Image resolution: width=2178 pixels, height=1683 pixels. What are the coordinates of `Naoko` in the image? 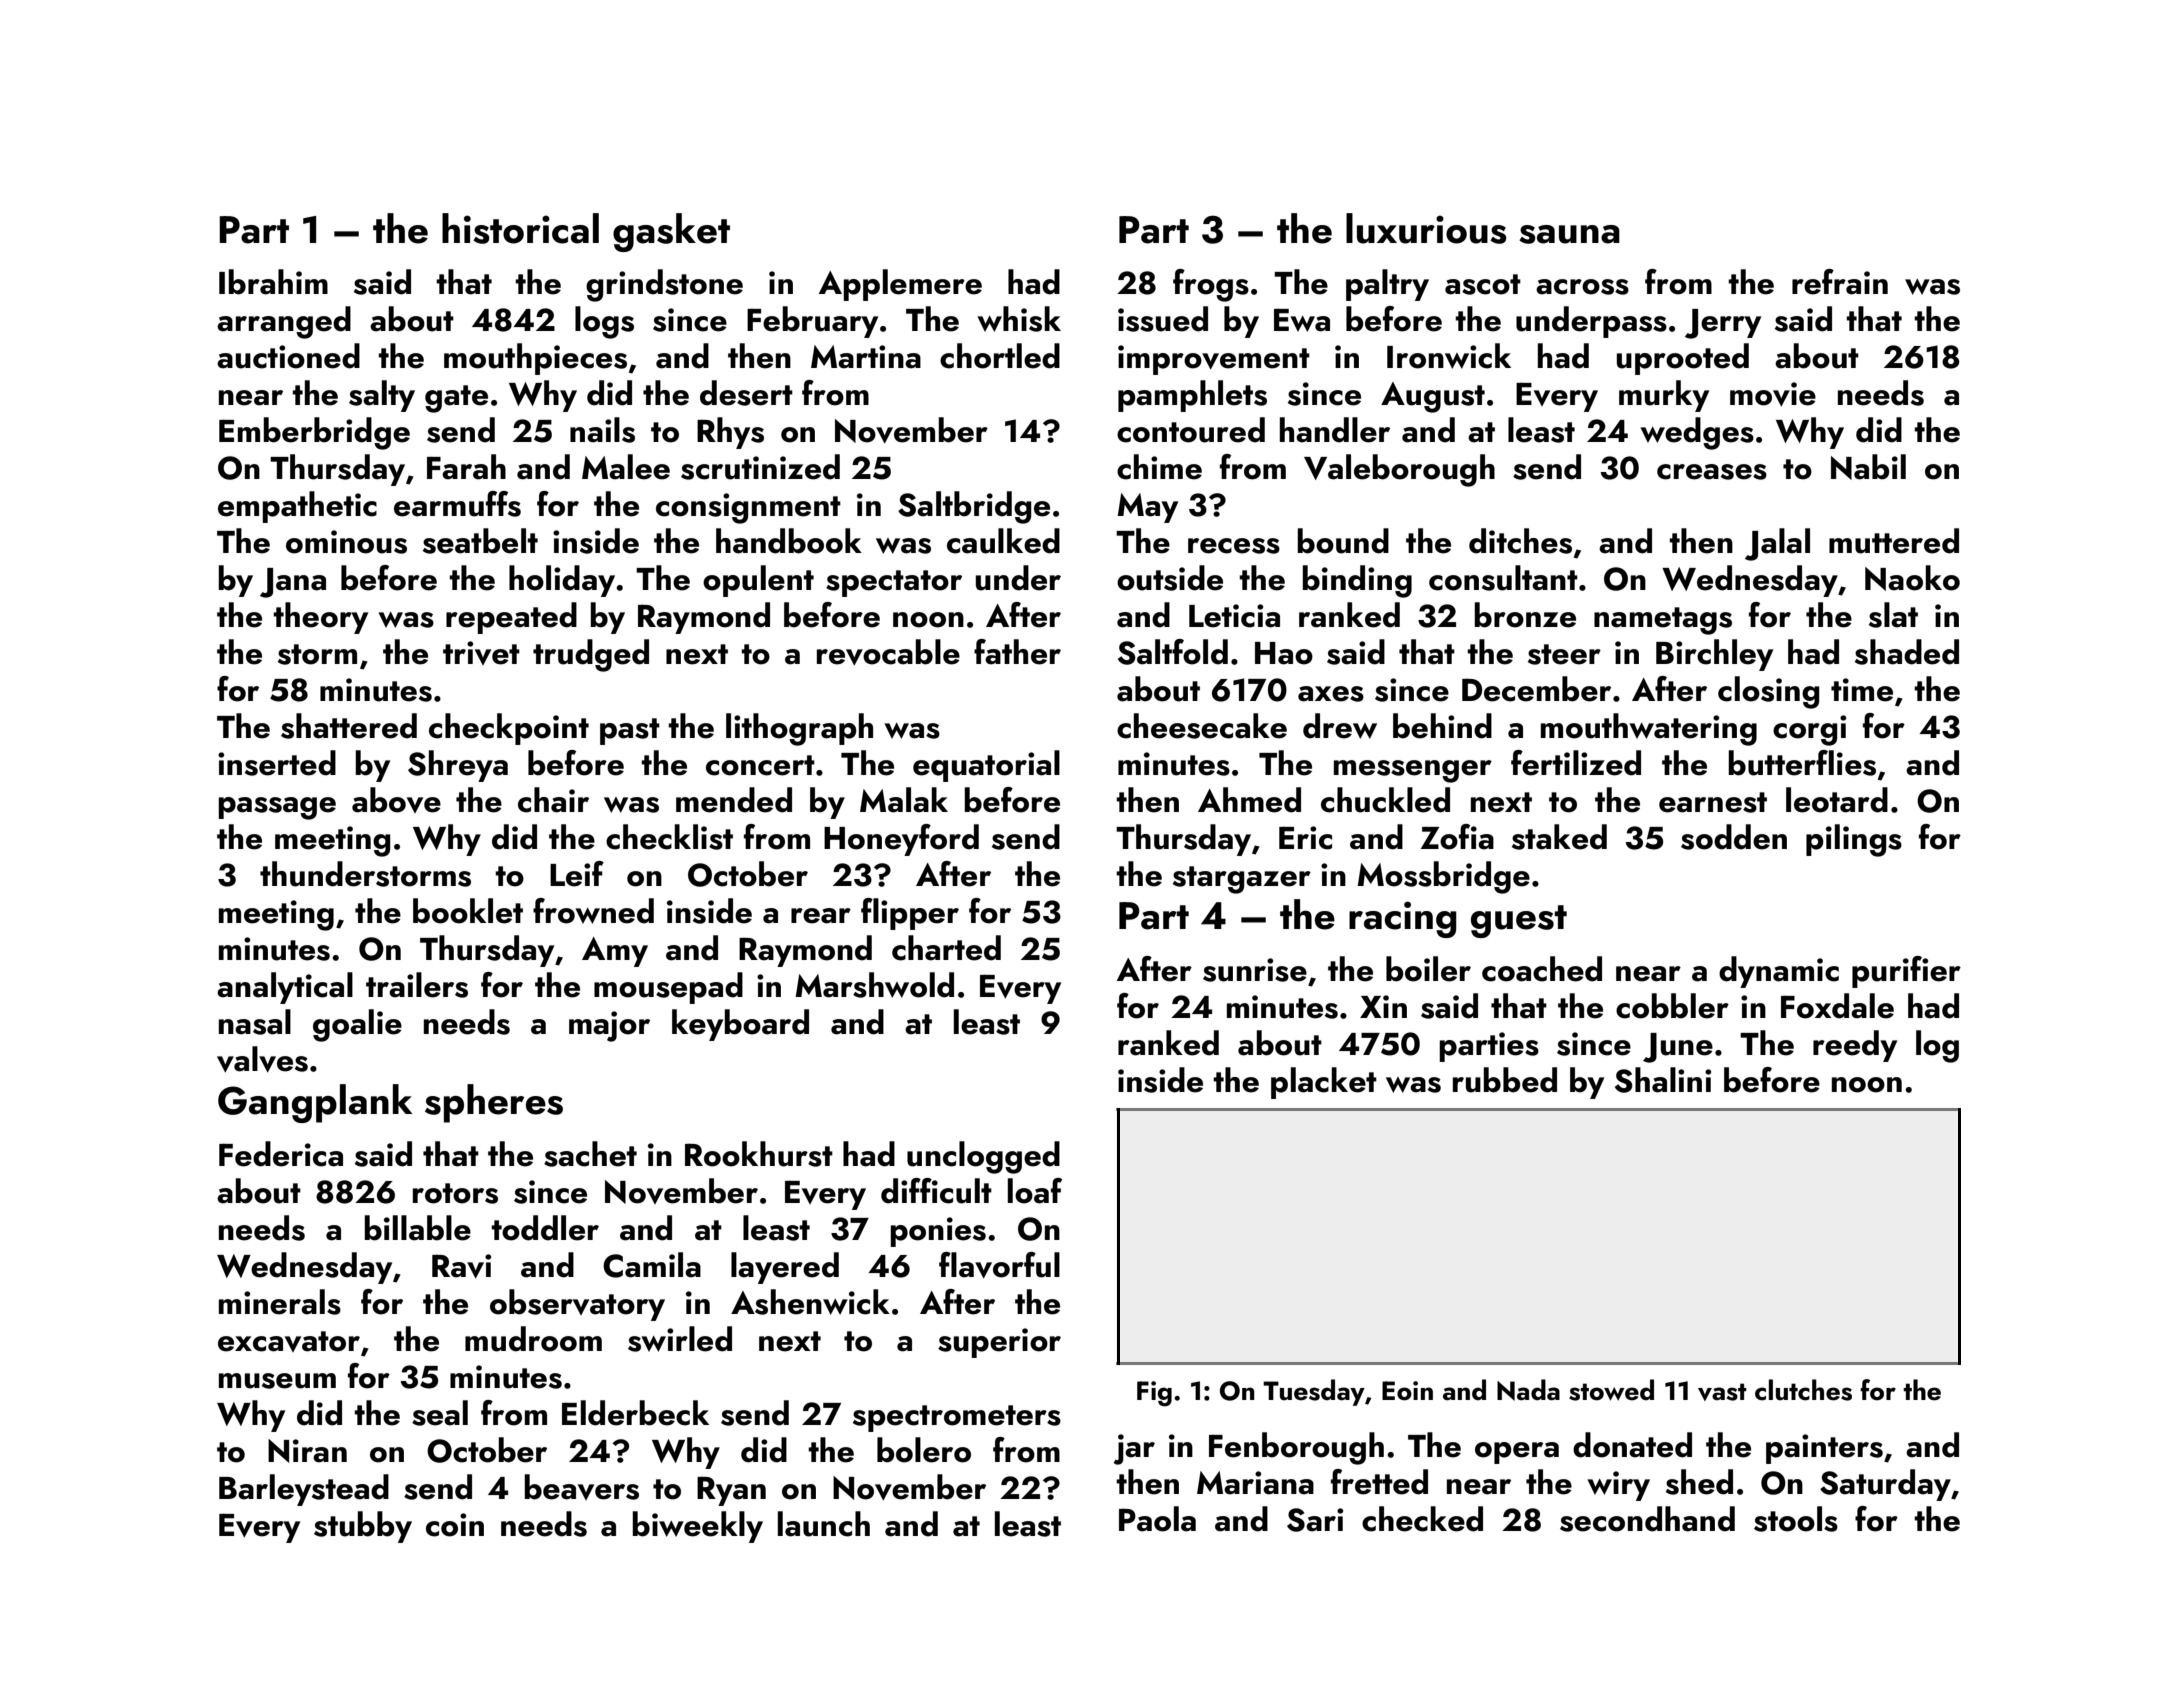 It's located at (1912, 578).
